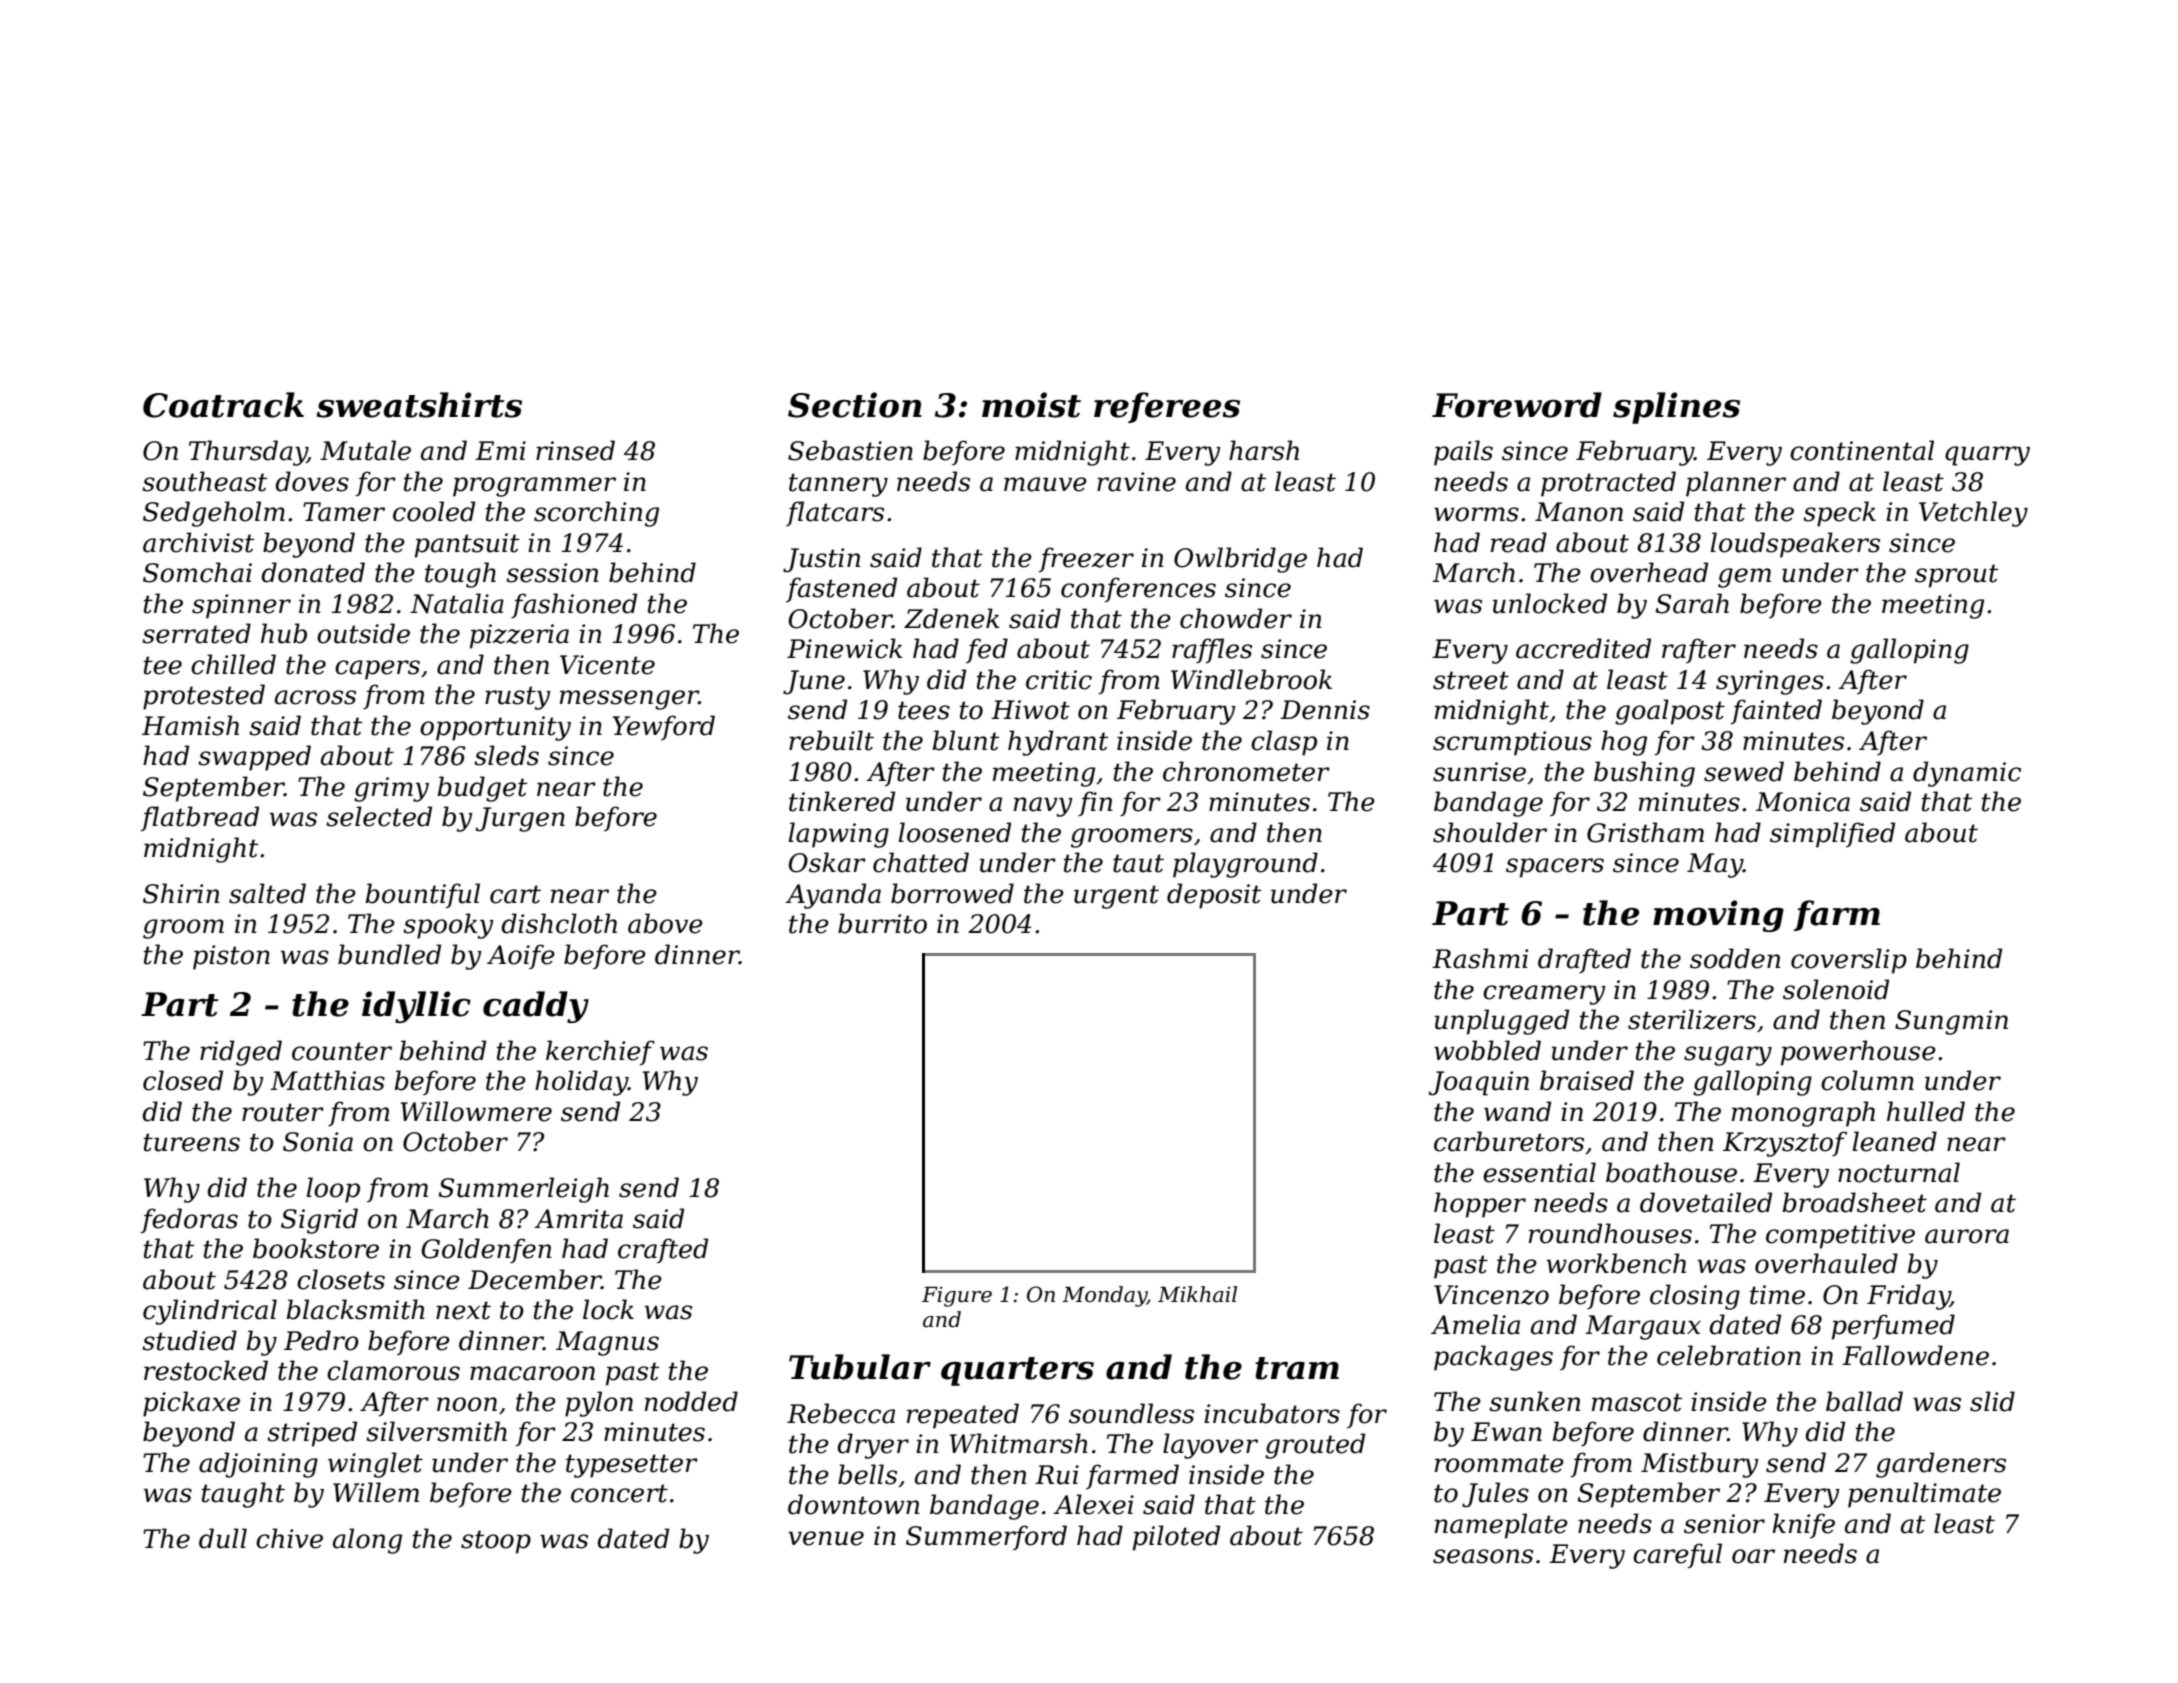 Image resolution: width=2178 pixels, height=1683 pixels. I want to click on dull, so click(223, 1538).
